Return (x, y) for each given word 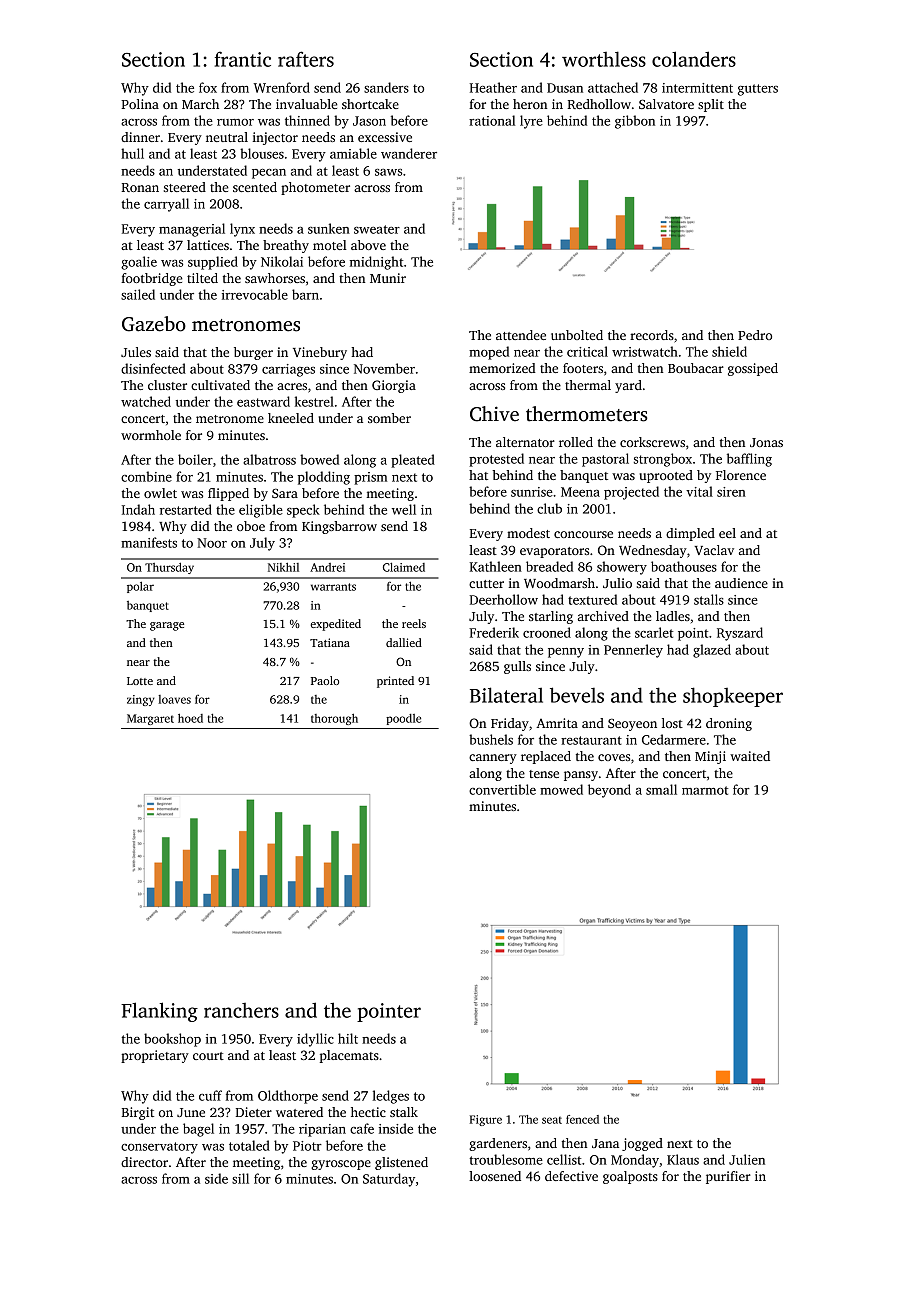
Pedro (755, 335)
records (652, 335)
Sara (285, 493)
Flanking (159, 1012)
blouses (262, 153)
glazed (712, 651)
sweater (377, 229)
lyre (531, 122)
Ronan (140, 187)
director (144, 1162)
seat (552, 1120)
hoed (190, 718)
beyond (609, 791)
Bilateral (506, 695)
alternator (525, 442)
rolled (576, 442)
